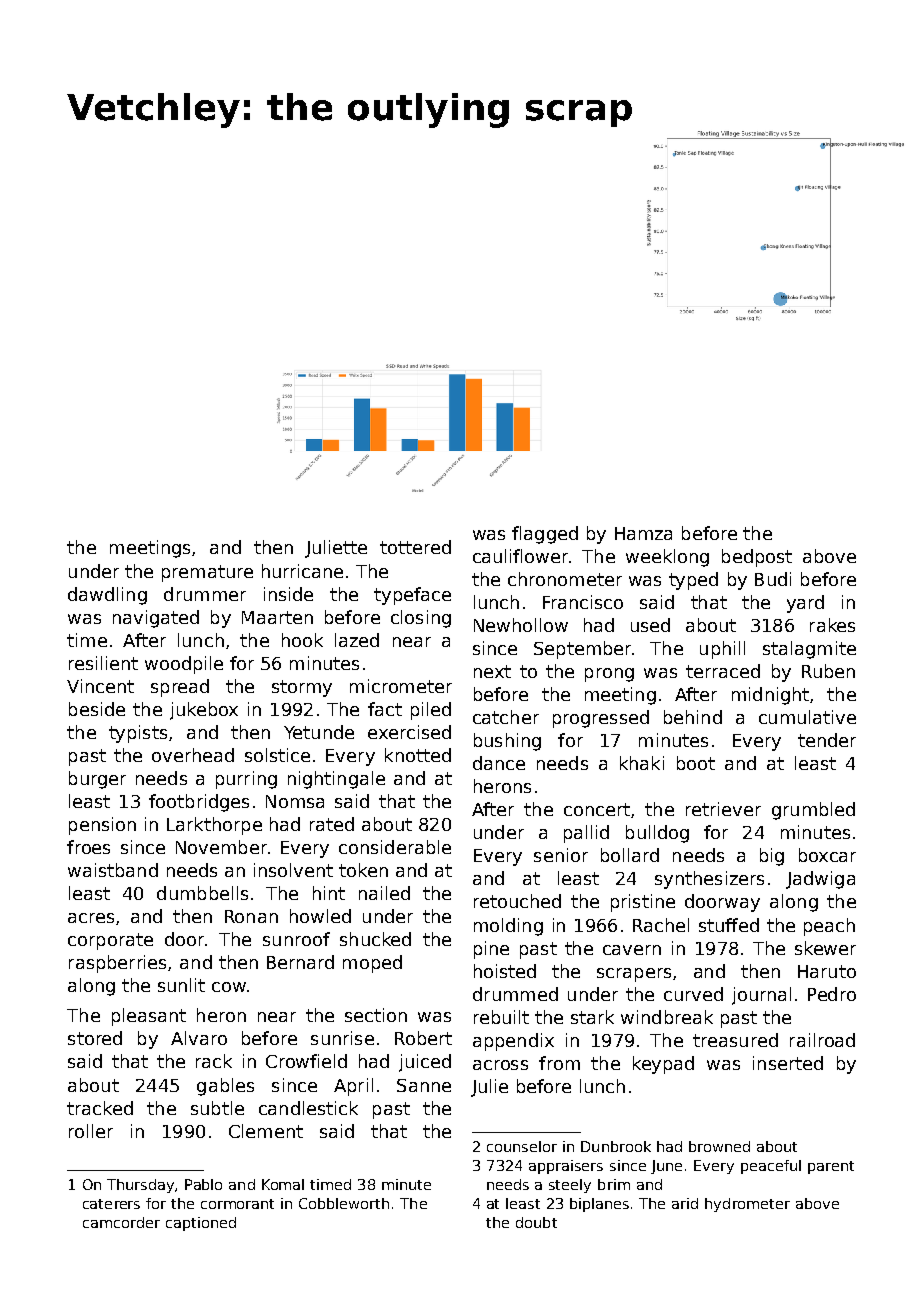  What do you see at coordinates (536, 1222) in the page?
I see `doubt` at bounding box center [536, 1222].
